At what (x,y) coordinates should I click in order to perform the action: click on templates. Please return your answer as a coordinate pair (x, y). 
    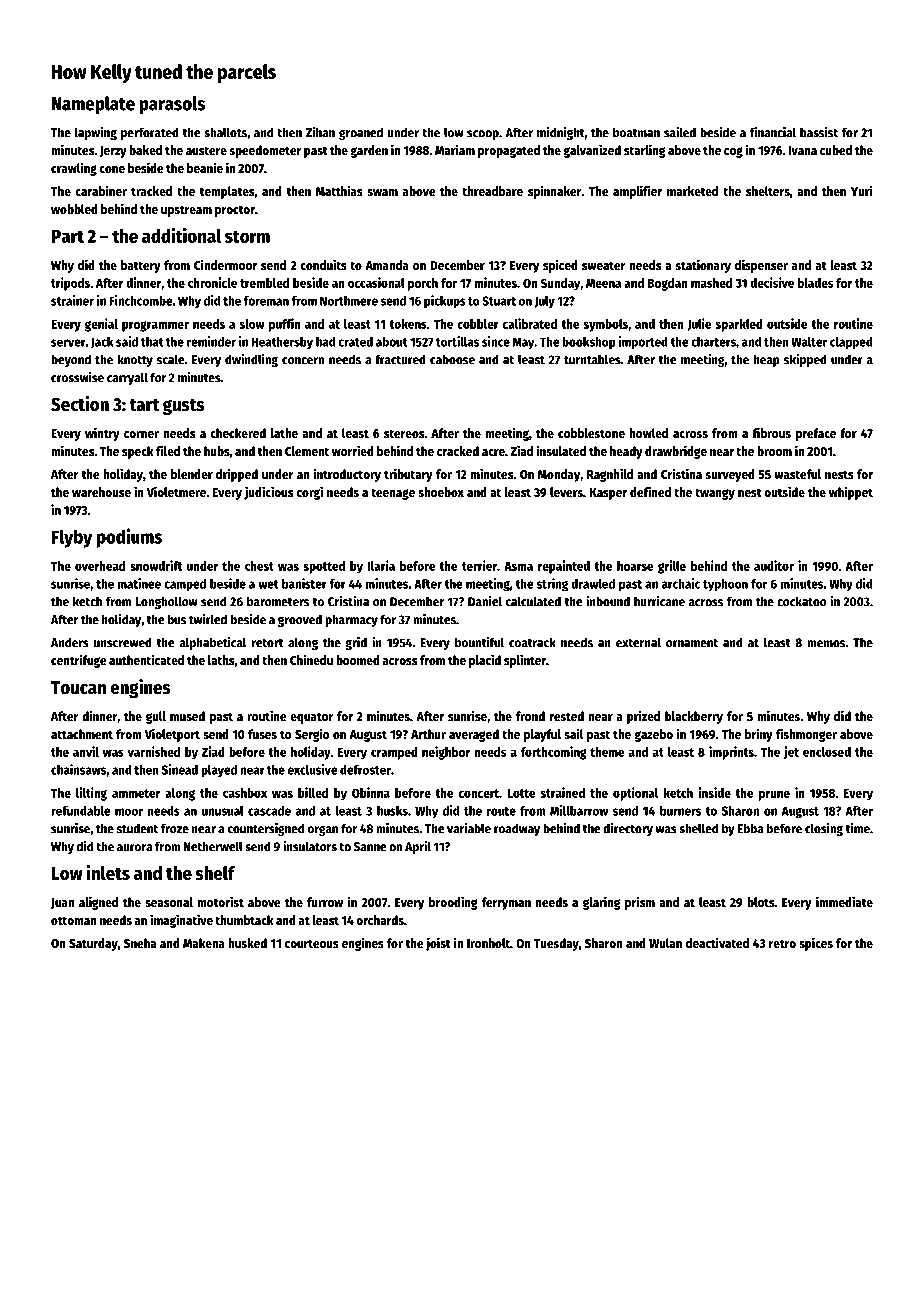
    Looking at the image, I should click on (227, 192).
